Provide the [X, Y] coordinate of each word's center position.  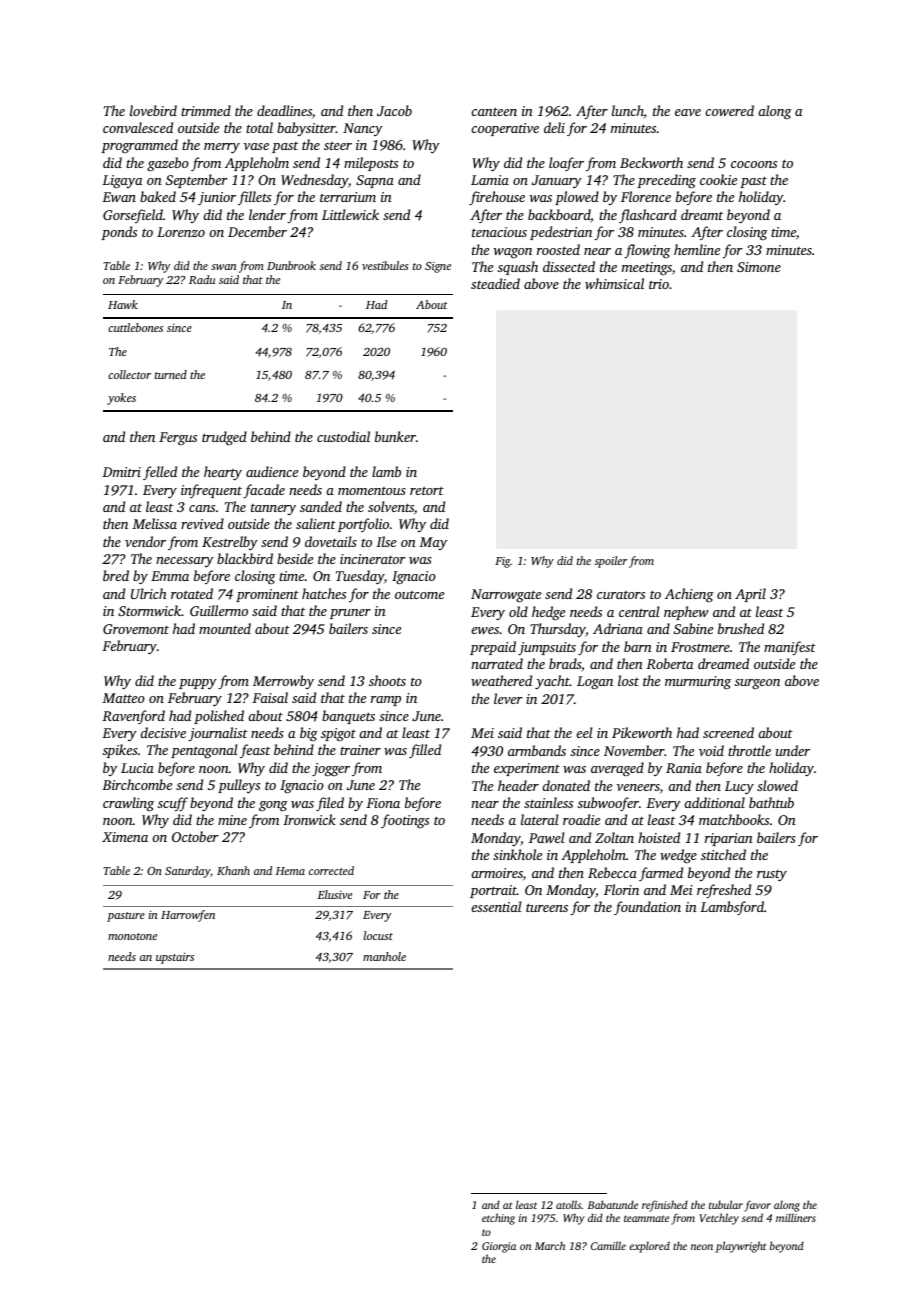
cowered [729, 110]
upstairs [175, 958]
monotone [132, 936]
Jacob [394, 110]
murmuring [698, 683]
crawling [128, 804]
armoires [497, 873]
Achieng [689, 595]
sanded [321, 506]
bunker [395, 436]
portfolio [363, 525]
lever [508, 698]
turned [171, 374]
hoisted [659, 837]
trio [659, 284]
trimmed [206, 110]
